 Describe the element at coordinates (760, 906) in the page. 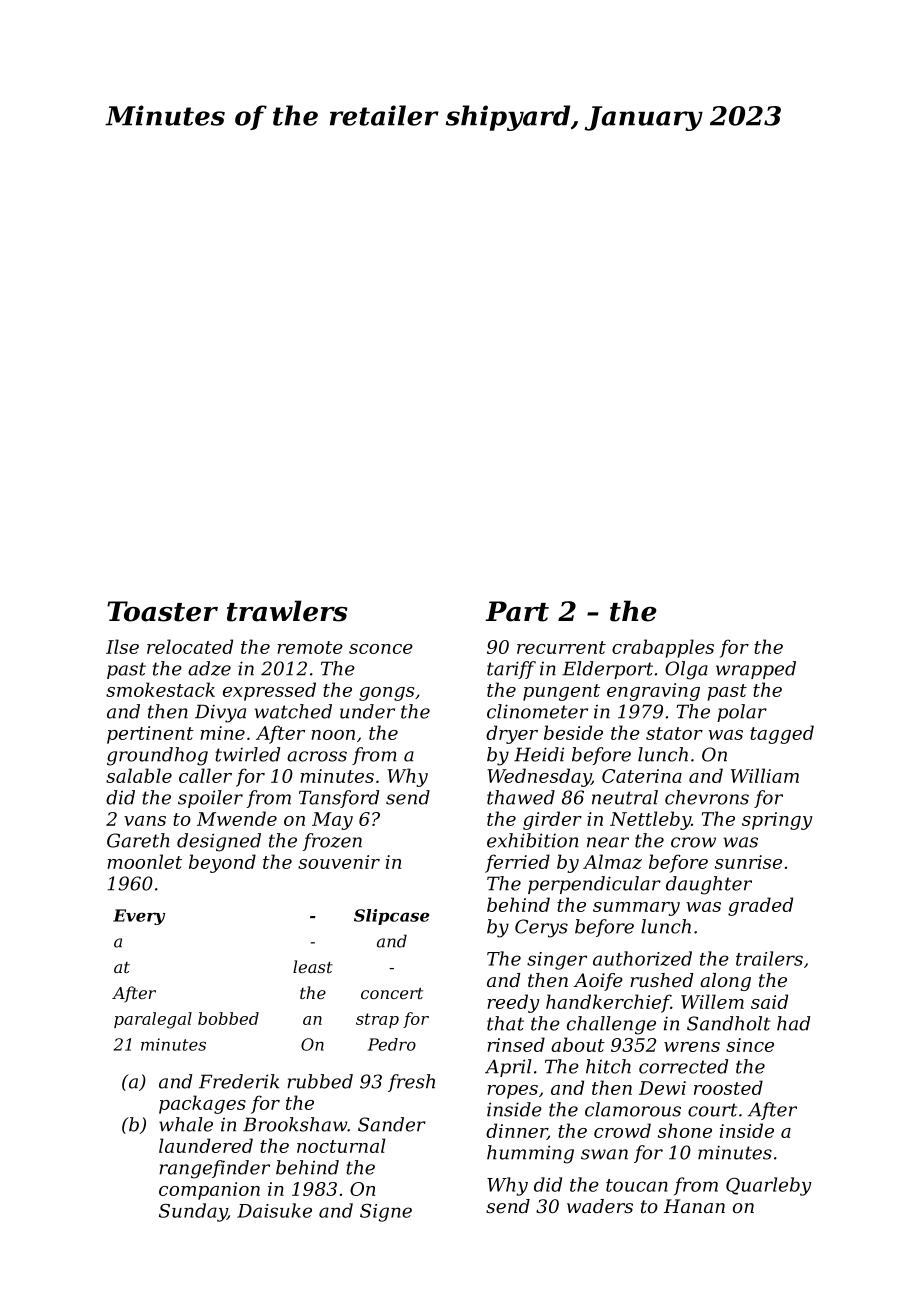

I see `graded` at that location.
